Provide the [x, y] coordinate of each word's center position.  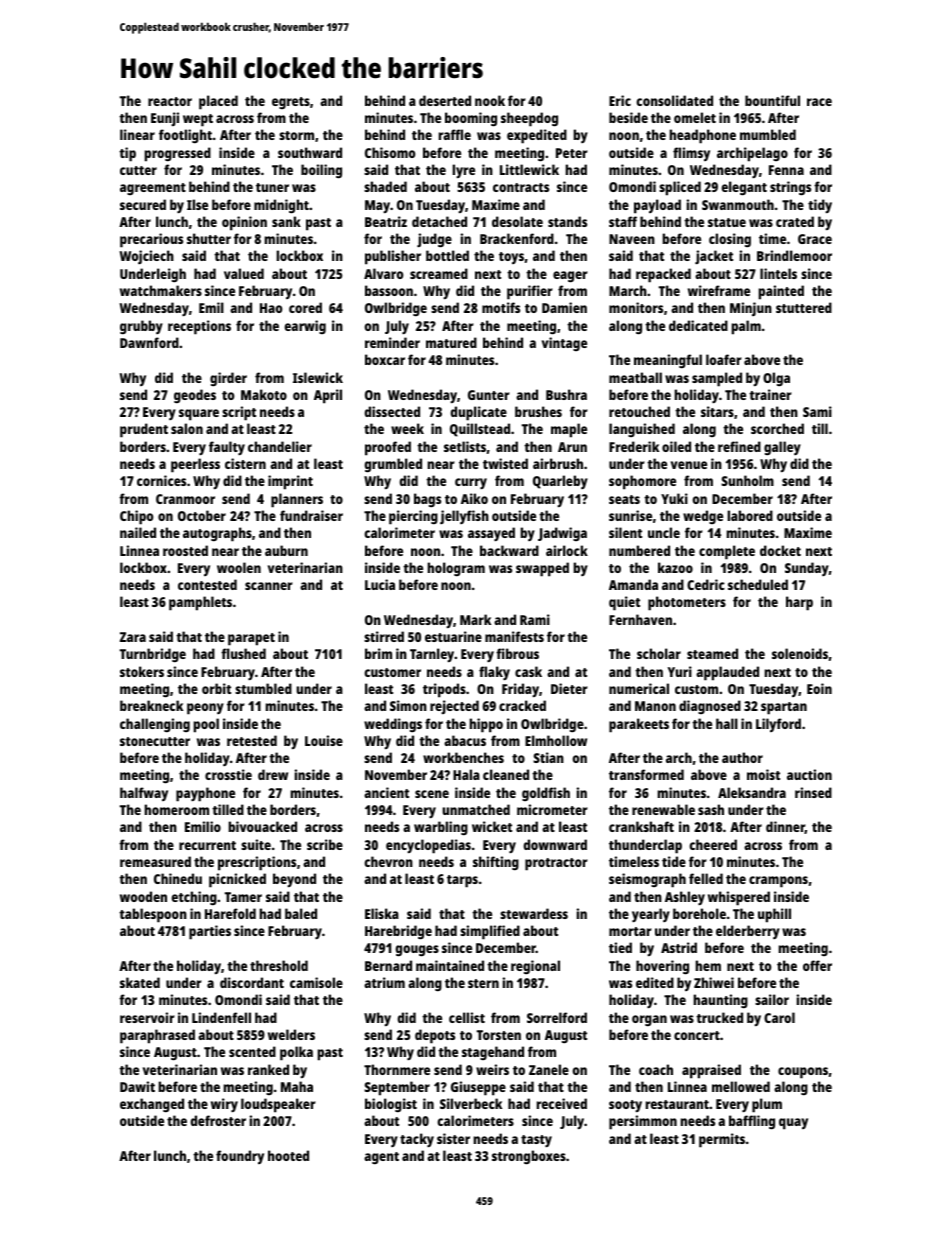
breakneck [151, 705]
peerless [195, 465]
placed [218, 102]
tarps [462, 881]
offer [817, 965]
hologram [456, 569]
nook [490, 100]
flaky [494, 673]
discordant [252, 982]
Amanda [633, 584]
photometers [687, 603]
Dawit [137, 1086]
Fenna [786, 170]
